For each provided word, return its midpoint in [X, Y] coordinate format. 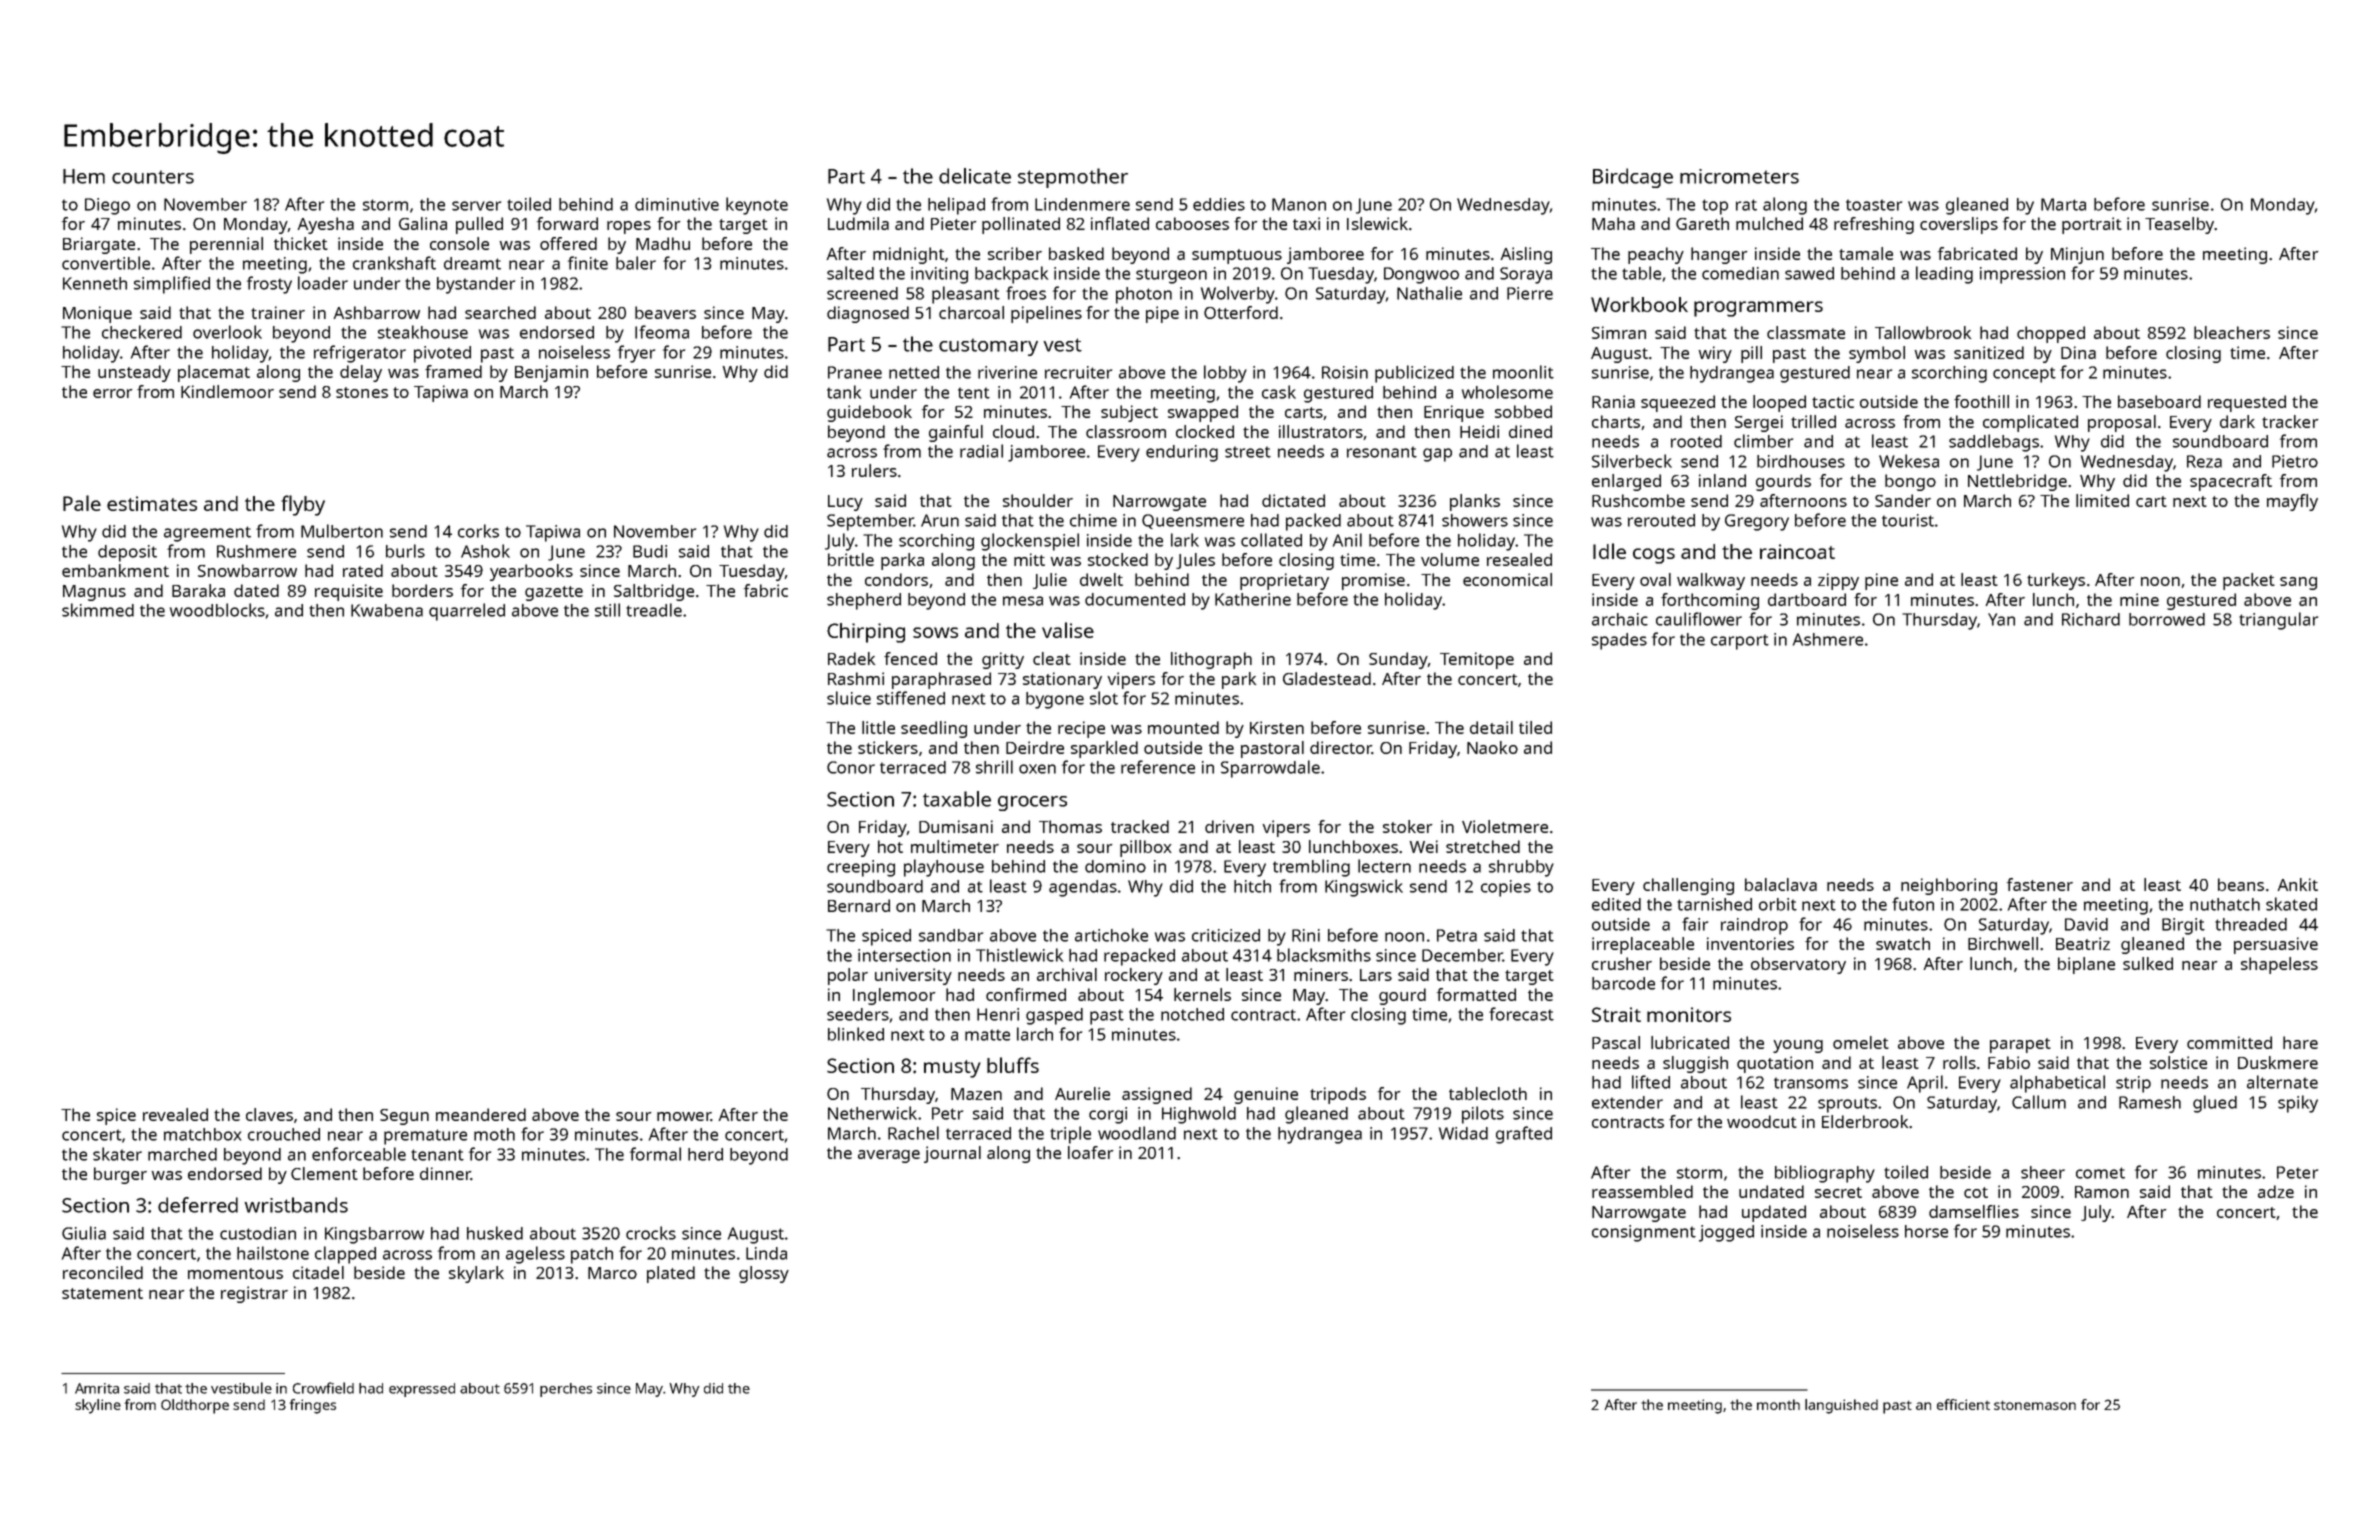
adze [2276, 1191]
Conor [851, 767]
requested [2247, 403]
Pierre [1530, 293]
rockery [1134, 976]
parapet [2020, 1045]
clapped [345, 1255]
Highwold [1199, 1115]
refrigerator [360, 354]
